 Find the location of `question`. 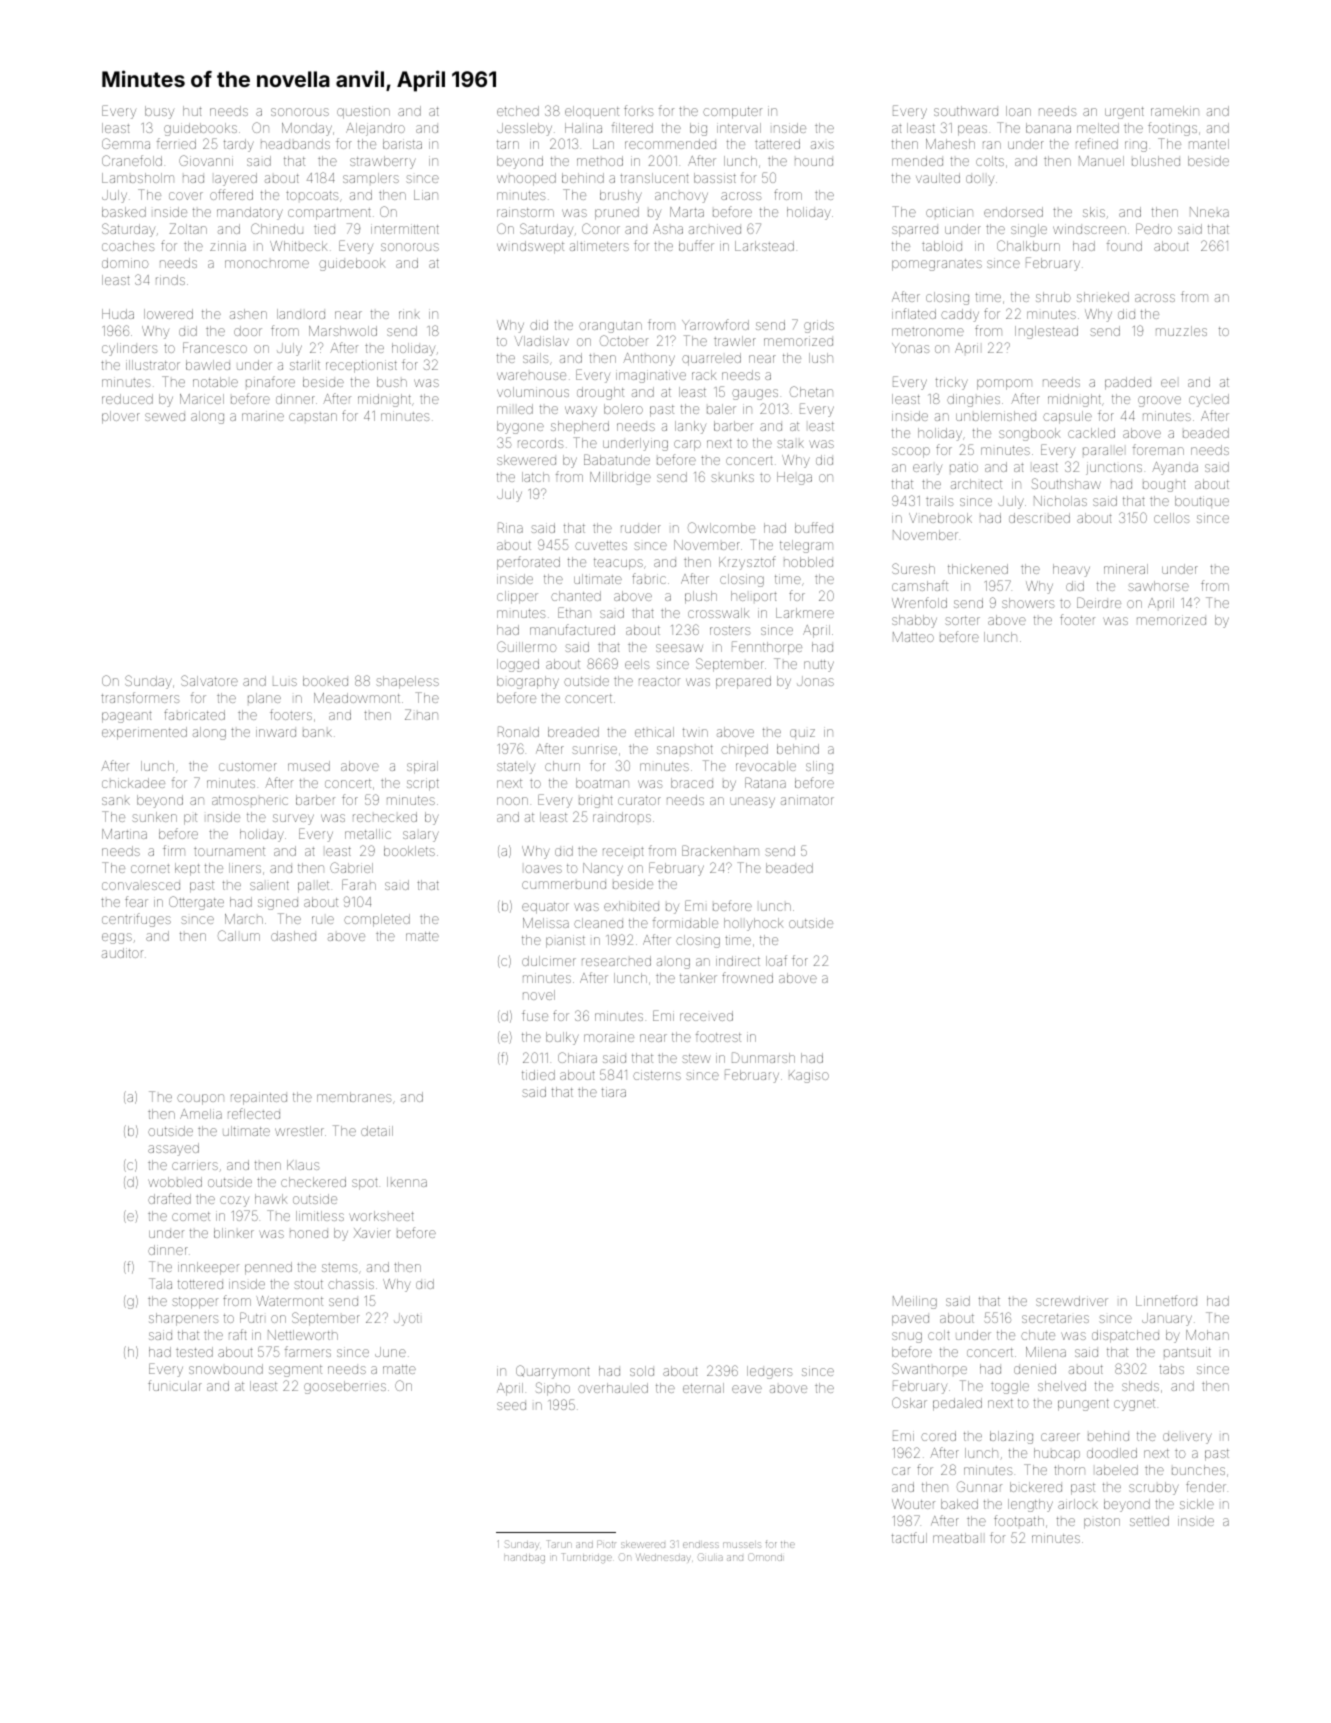

question is located at coordinates (363, 112).
